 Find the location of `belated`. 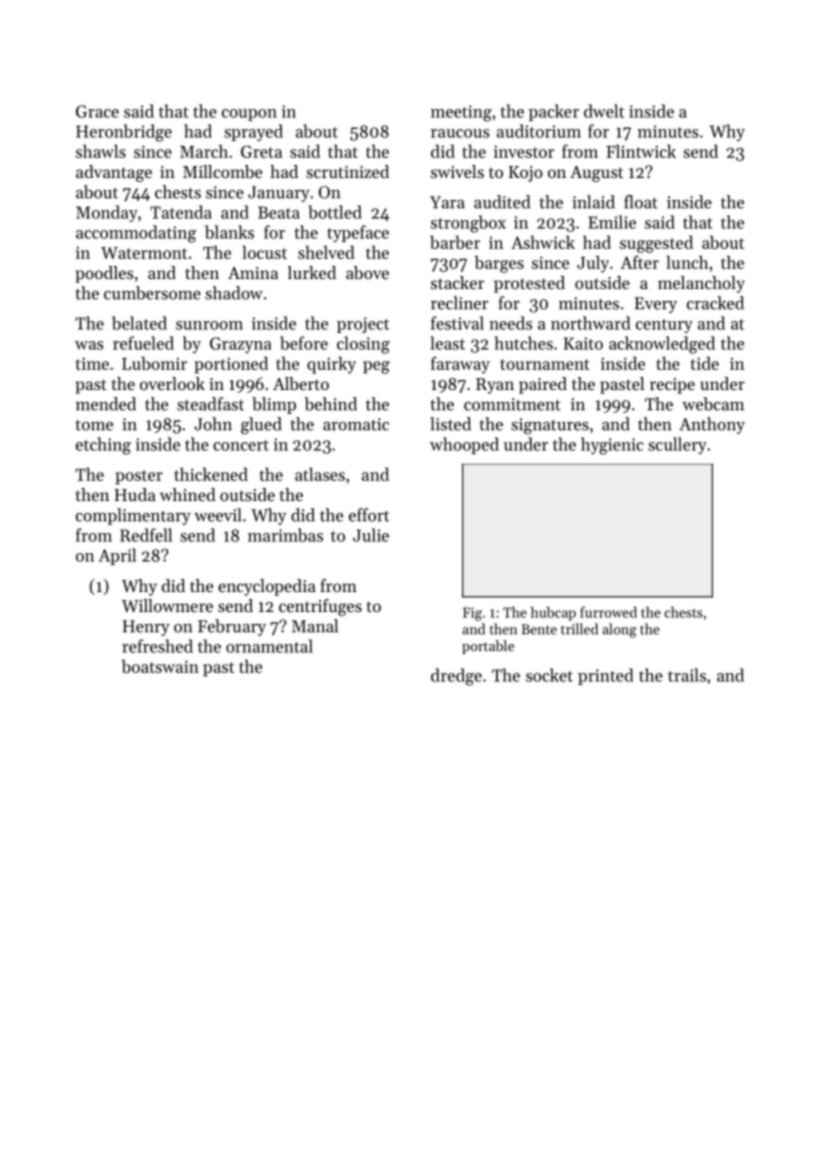

belated is located at coordinates (139, 323).
